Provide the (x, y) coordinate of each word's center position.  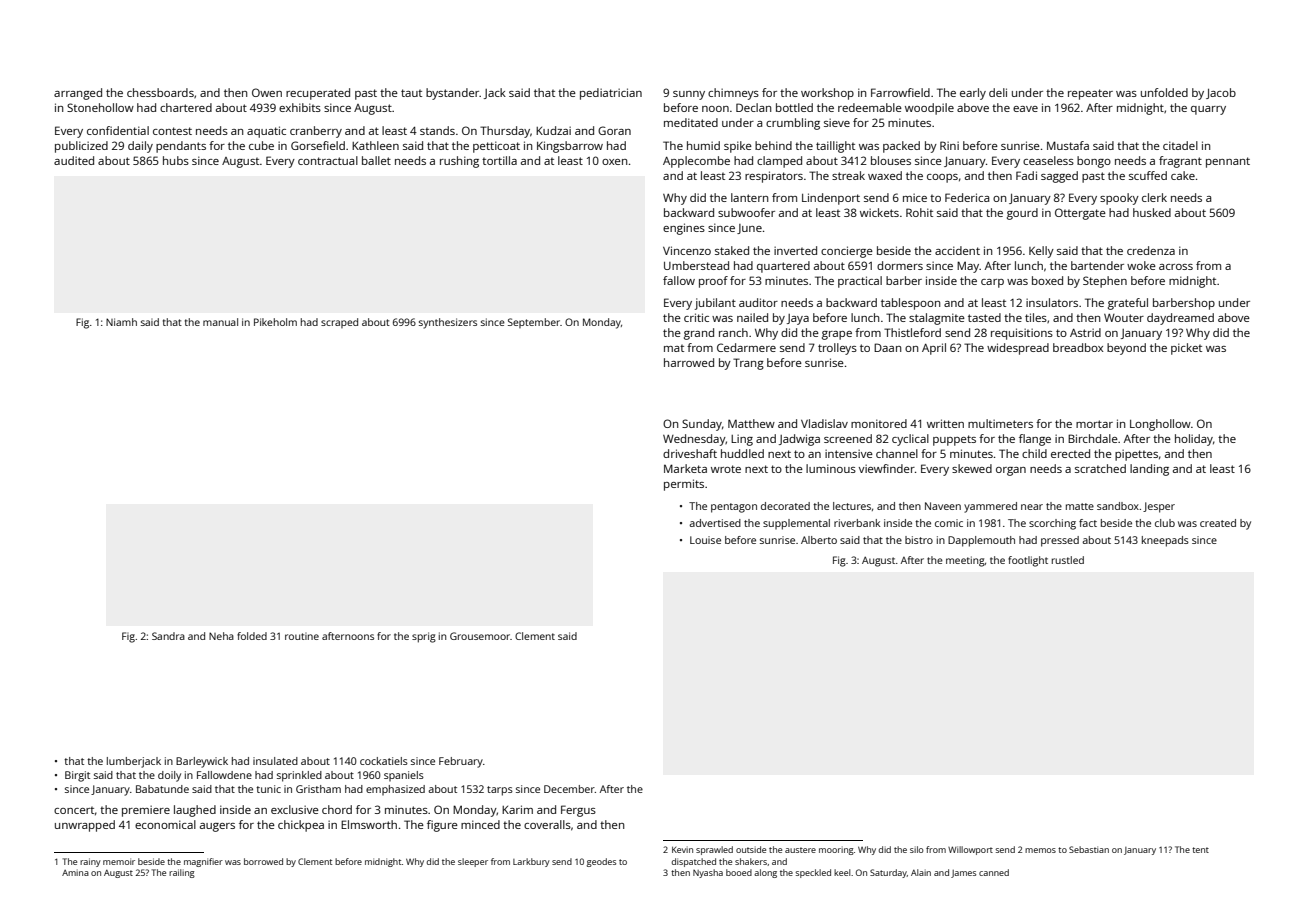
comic (949, 523)
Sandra (168, 636)
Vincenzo (687, 250)
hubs (176, 160)
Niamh (121, 322)
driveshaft (690, 453)
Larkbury (531, 862)
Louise (705, 540)
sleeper (473, 862)
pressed (1060, 541)
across (1176, 267)
